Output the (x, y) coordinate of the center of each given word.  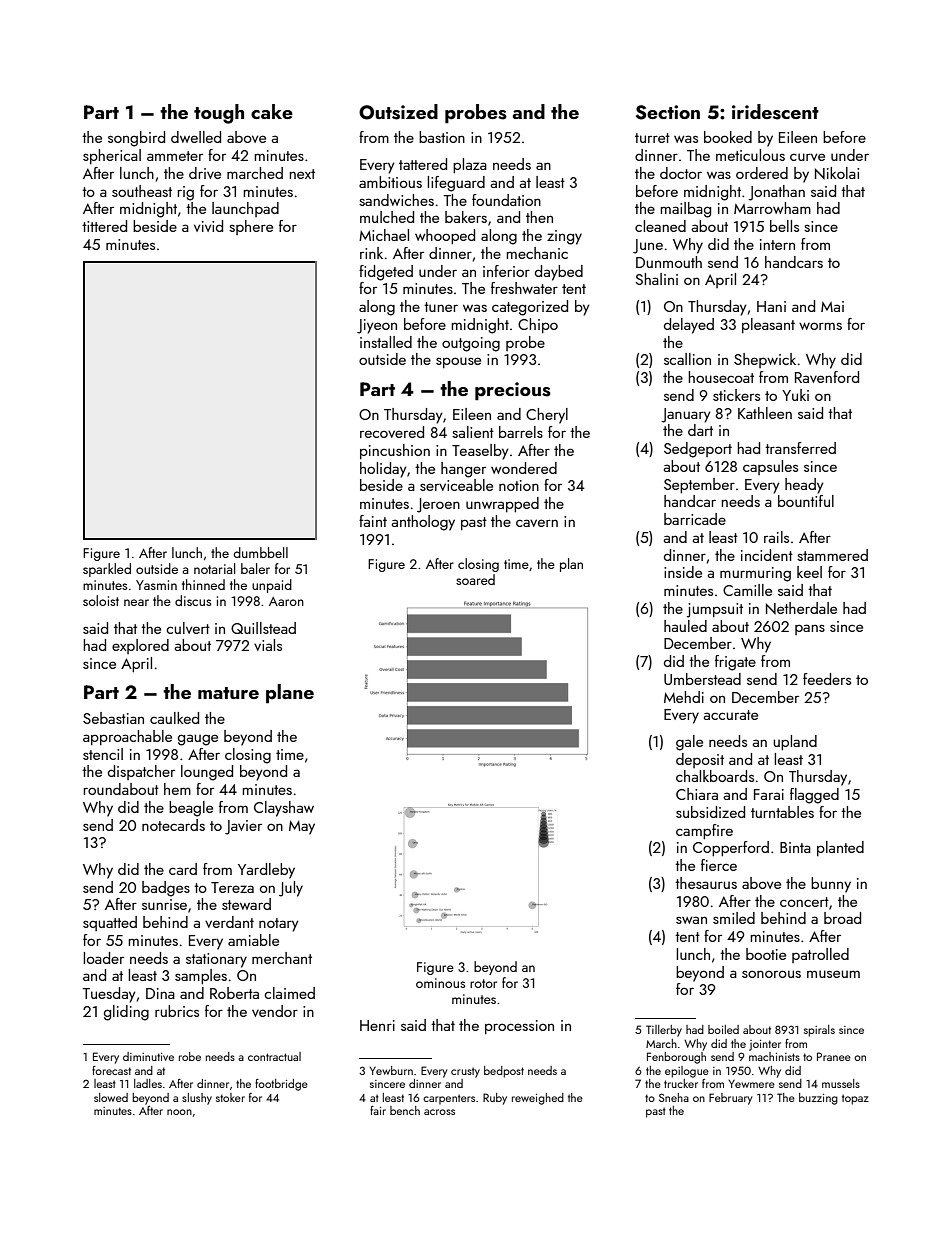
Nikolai (837, 173)
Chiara (697, 794)
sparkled (107, 570)
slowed (111, 1097)
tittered (104, 226)
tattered (423, 164)
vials (268, 645)
